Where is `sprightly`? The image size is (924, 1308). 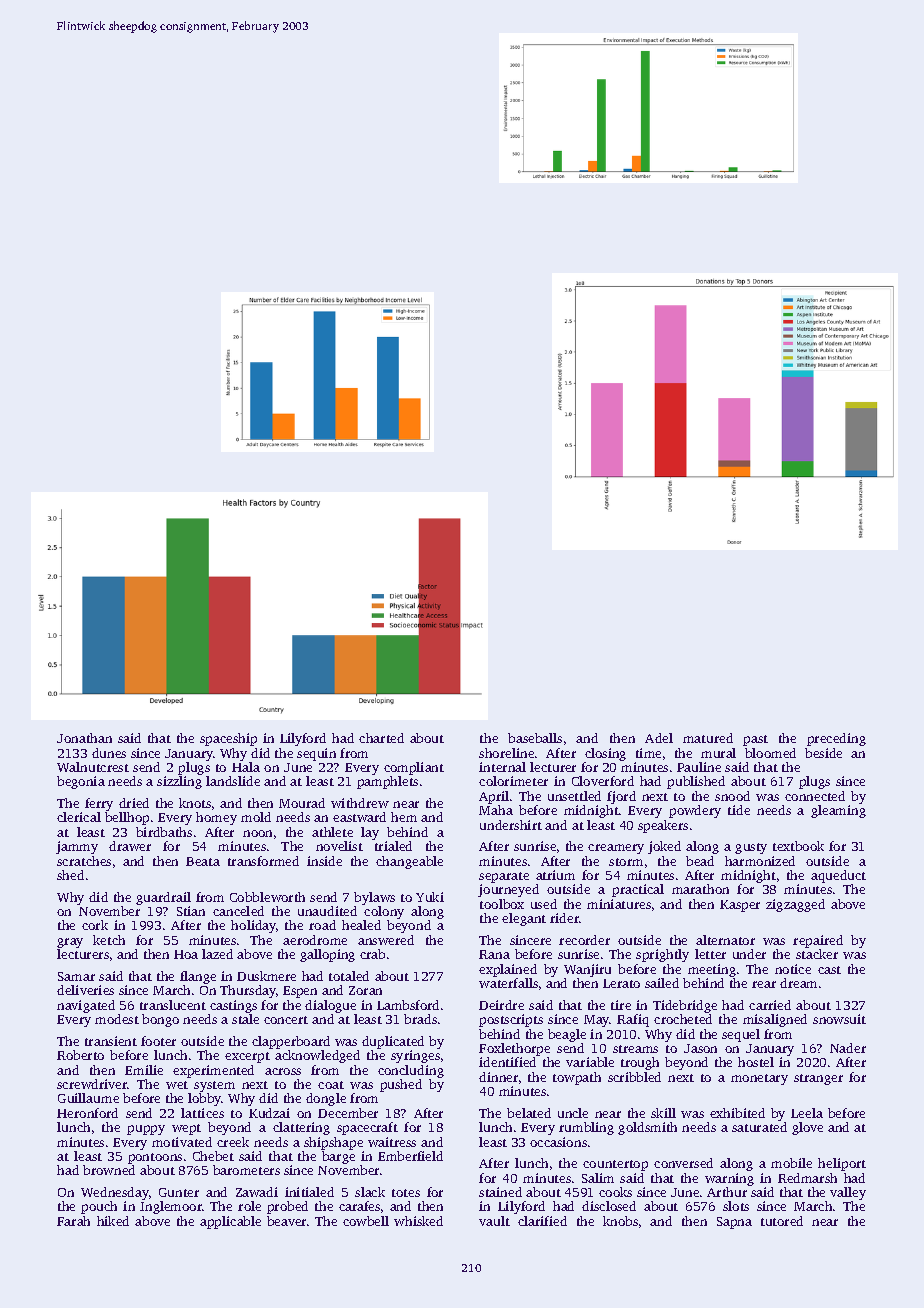 sprightly is located at coordinates (662, 955).
